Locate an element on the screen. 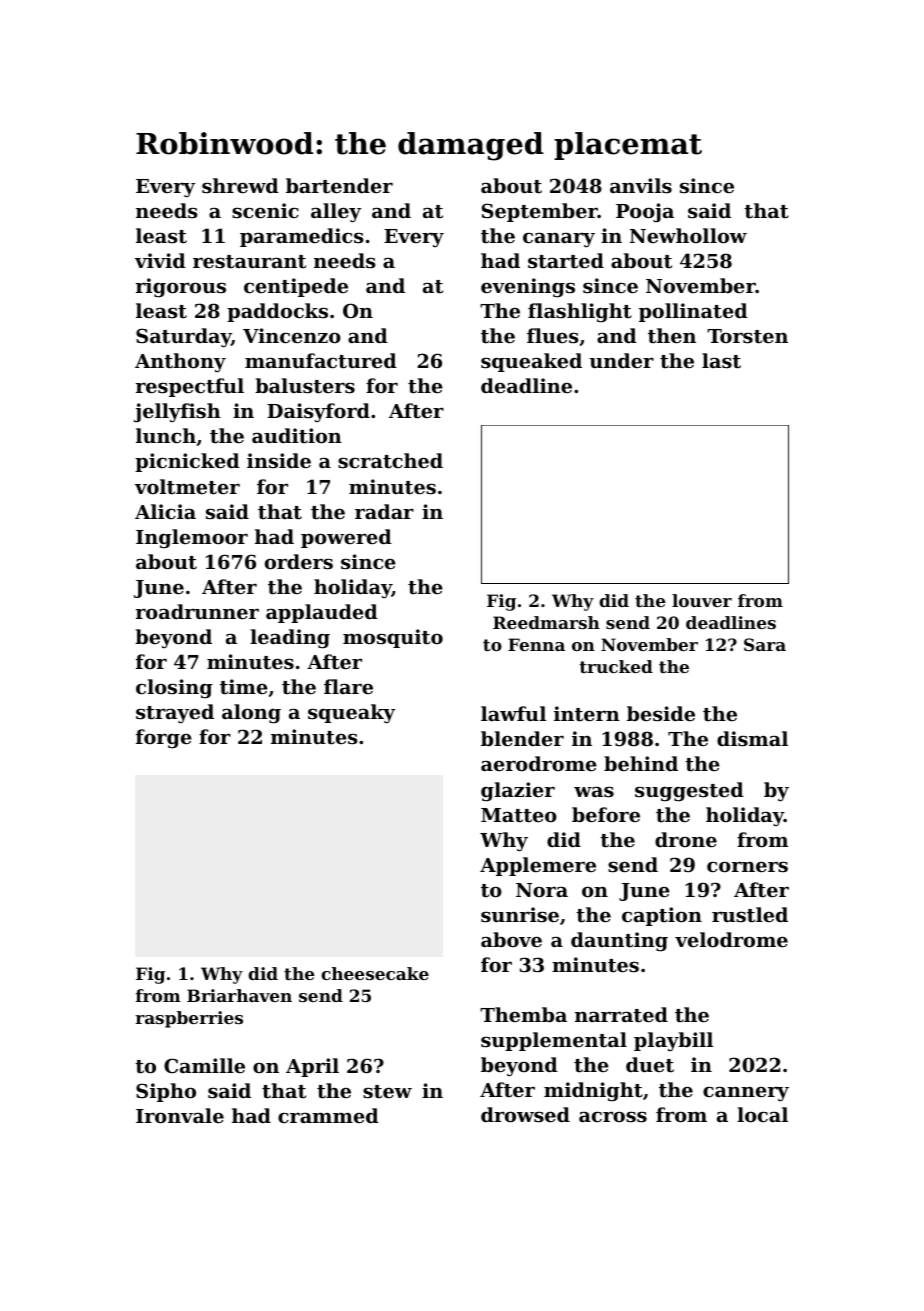 The width and height of the screenshot is (924, 1311). audition is located at coordinates (297, 436).
